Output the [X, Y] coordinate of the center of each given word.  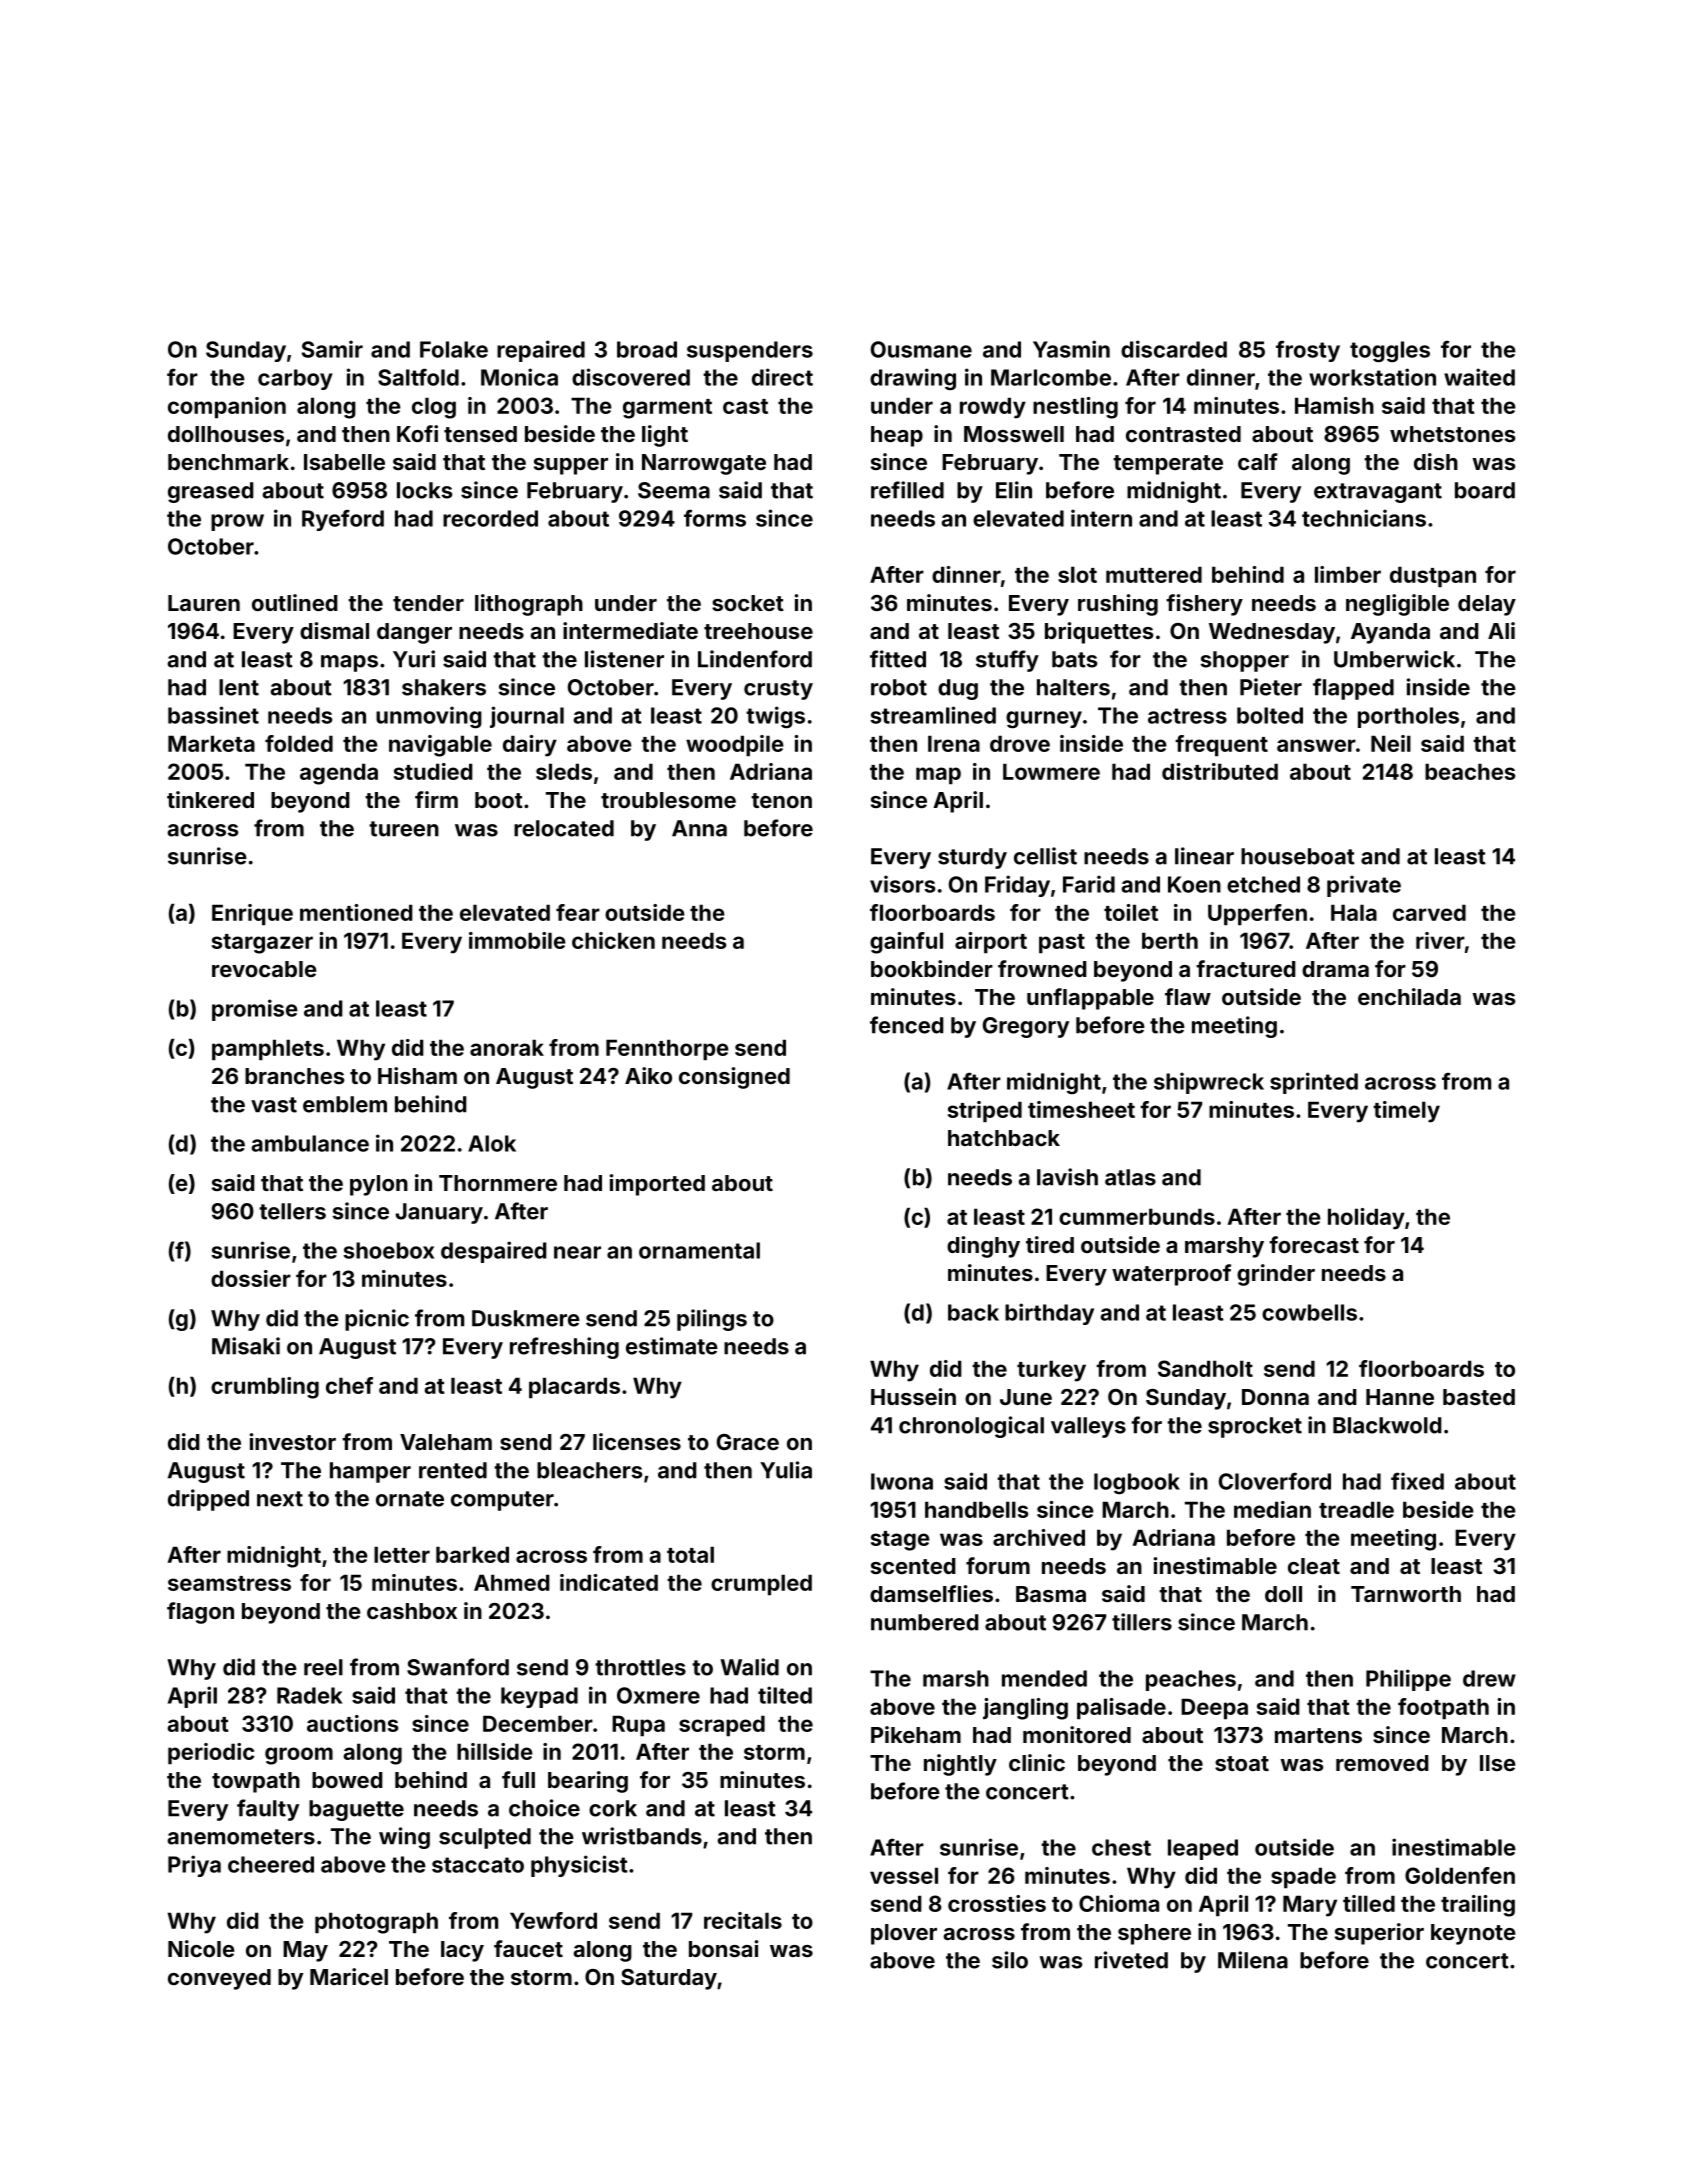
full [518, 1779]
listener [624, 659]
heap [897, 436]
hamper [370, 1472]
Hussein [913, 1396]
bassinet [213, 715]
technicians [1364, 518]
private [1364, 886]
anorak [507, 1047]
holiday [1366, 1219]
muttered [1154, 574]
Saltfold [418, 377]
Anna [699, 828]
